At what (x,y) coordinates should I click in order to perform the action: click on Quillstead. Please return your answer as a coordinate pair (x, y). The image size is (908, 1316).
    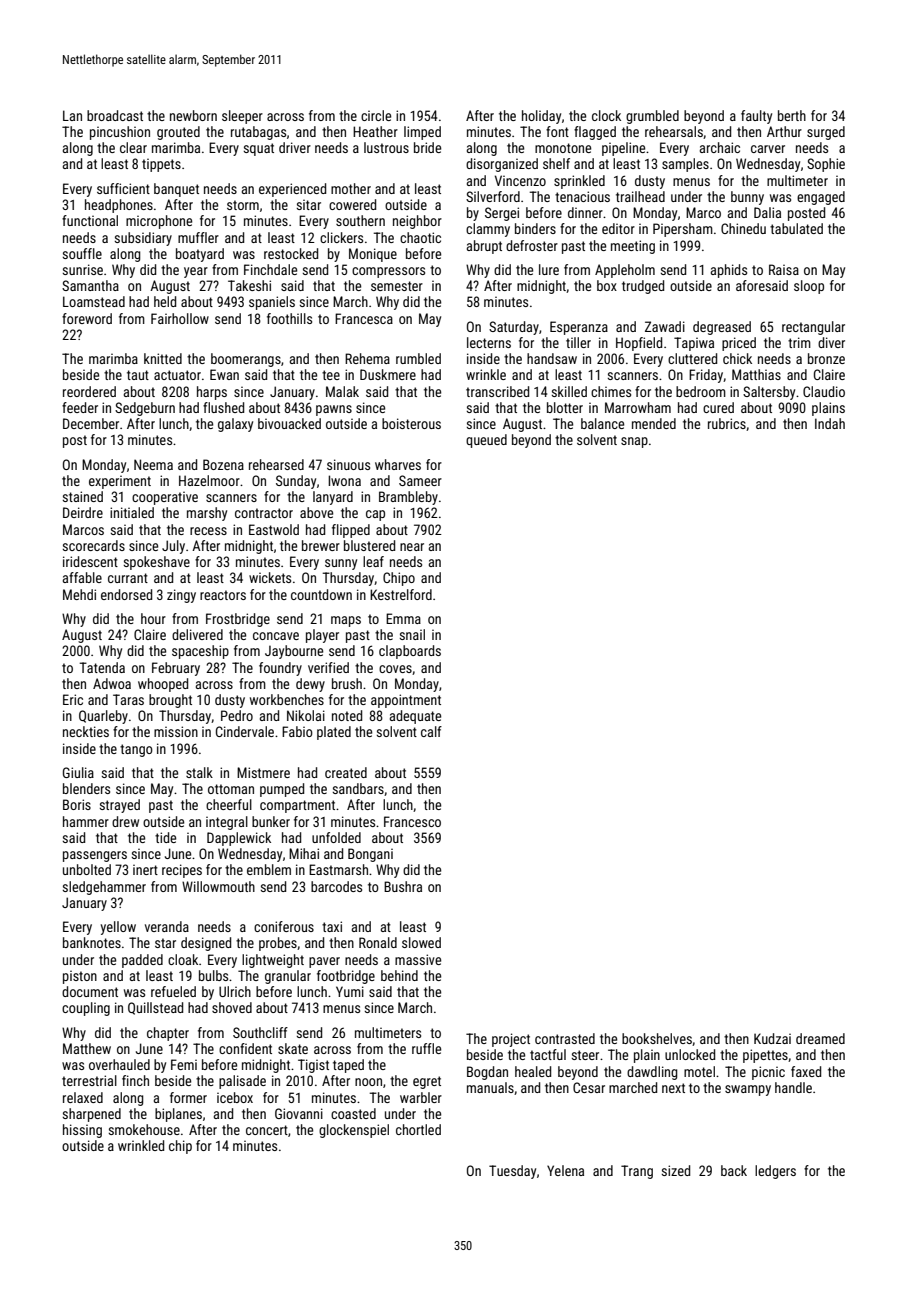
    Looking at the image, I should click on (155, 1008).
